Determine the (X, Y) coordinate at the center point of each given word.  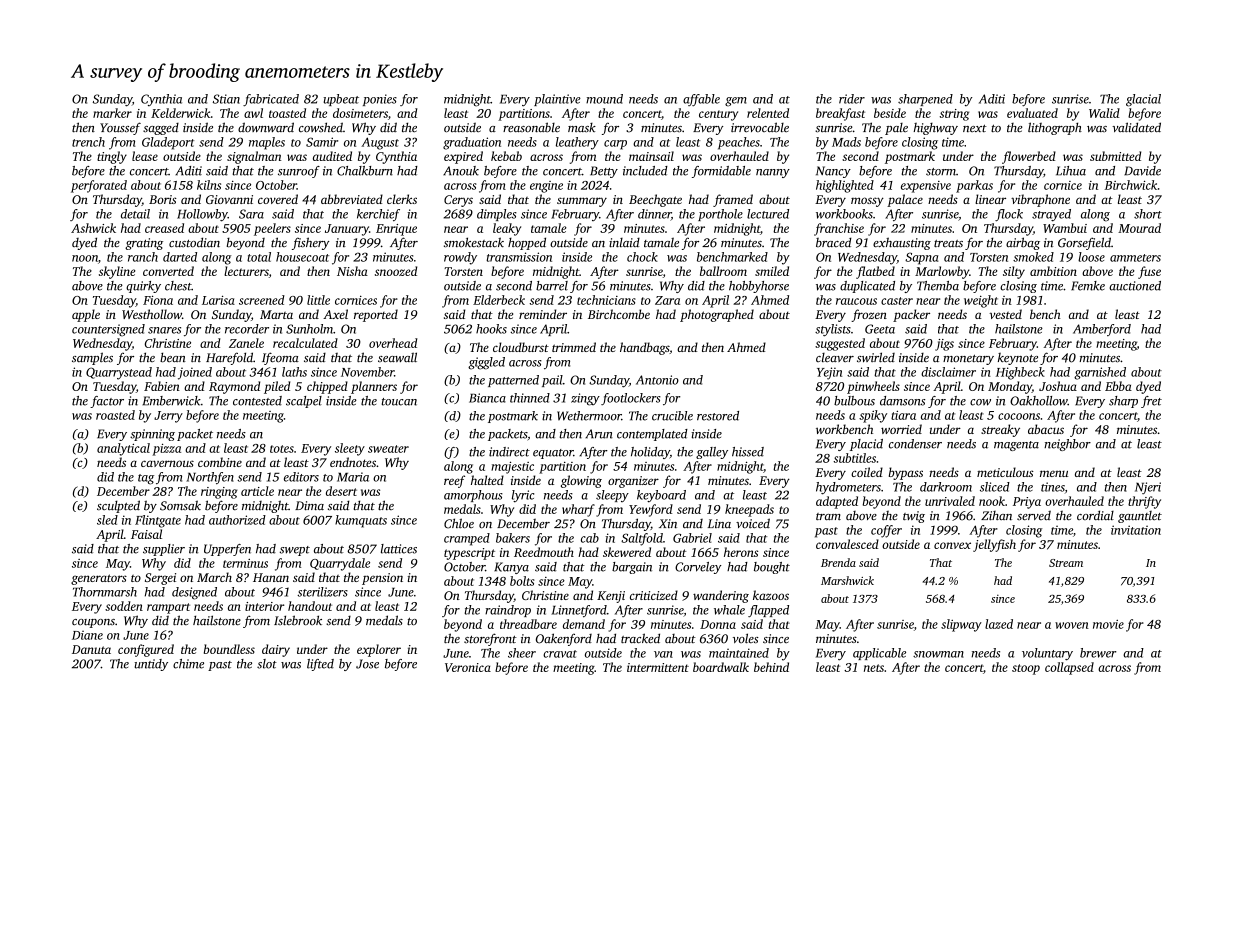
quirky (143, 287)
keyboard (661, 496)
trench (88, 142)
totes (282, 449)
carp (615, 145)
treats (948, 243)
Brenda (838, 562)
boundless (229, 649)
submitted (1115, 156)
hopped (527, 243)
